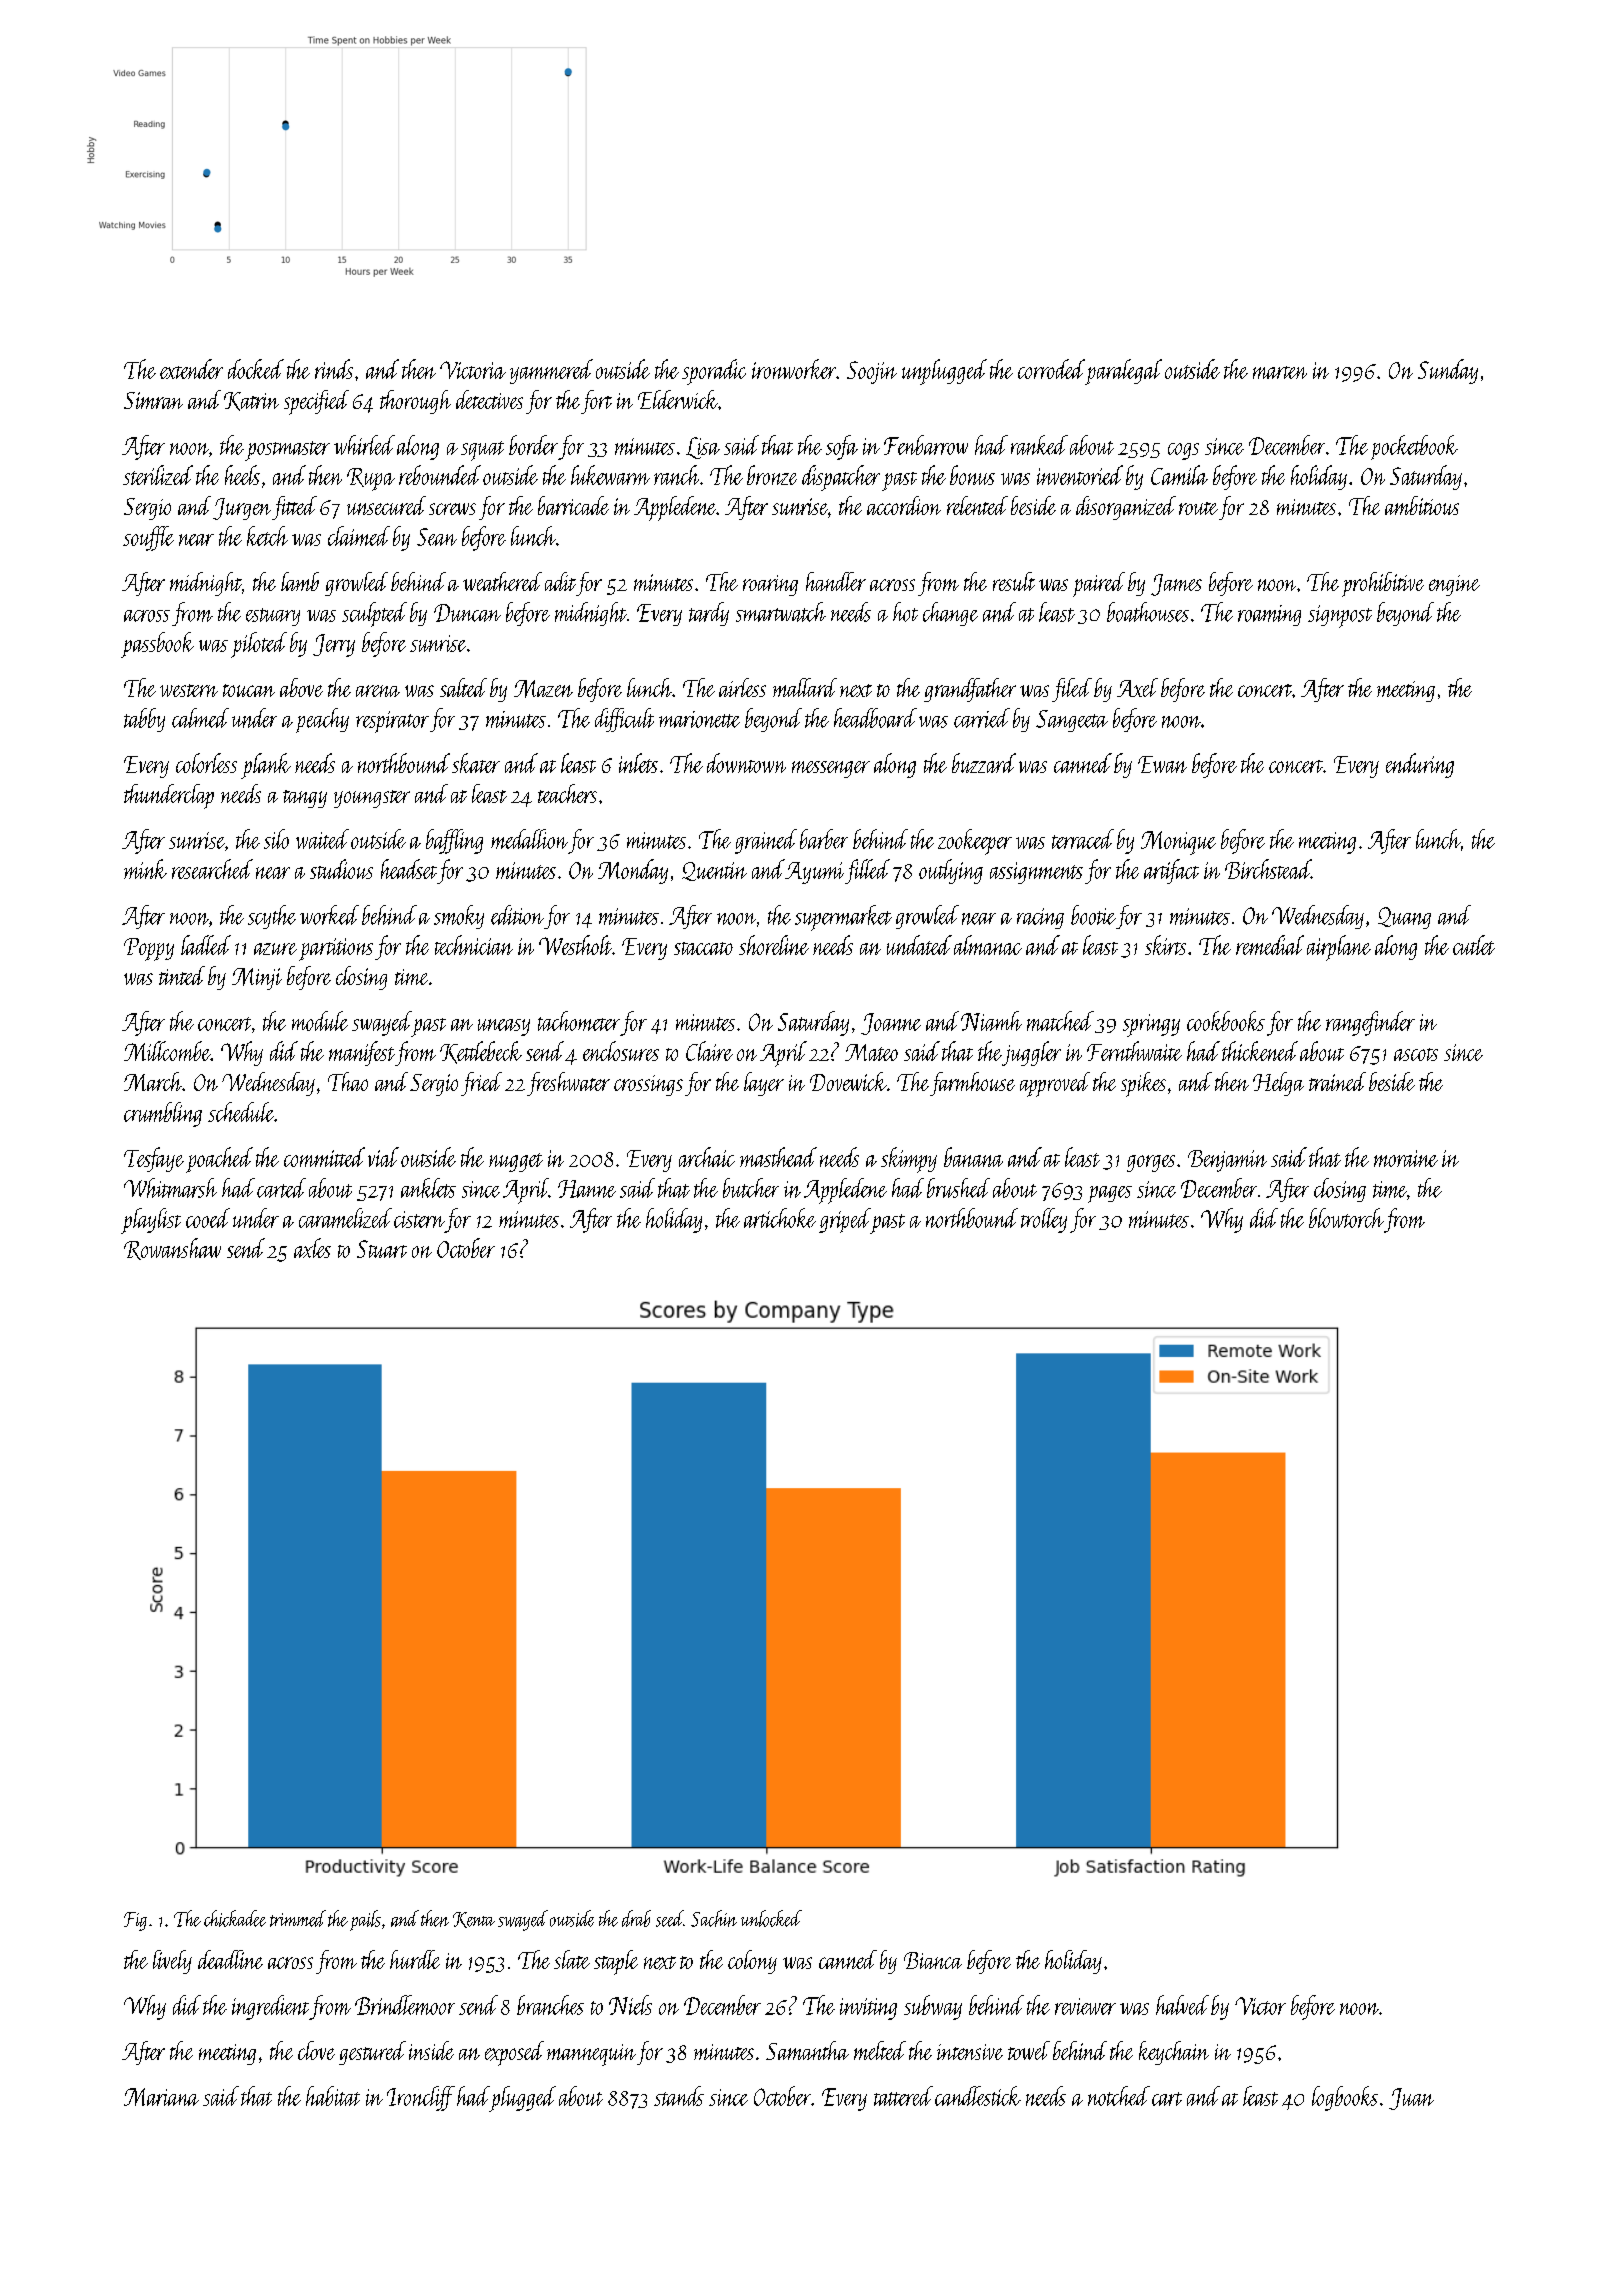 Image resolution: width=1620 pixels, height=2292 pixels. I want to click on marten, so click(1280, 372).
